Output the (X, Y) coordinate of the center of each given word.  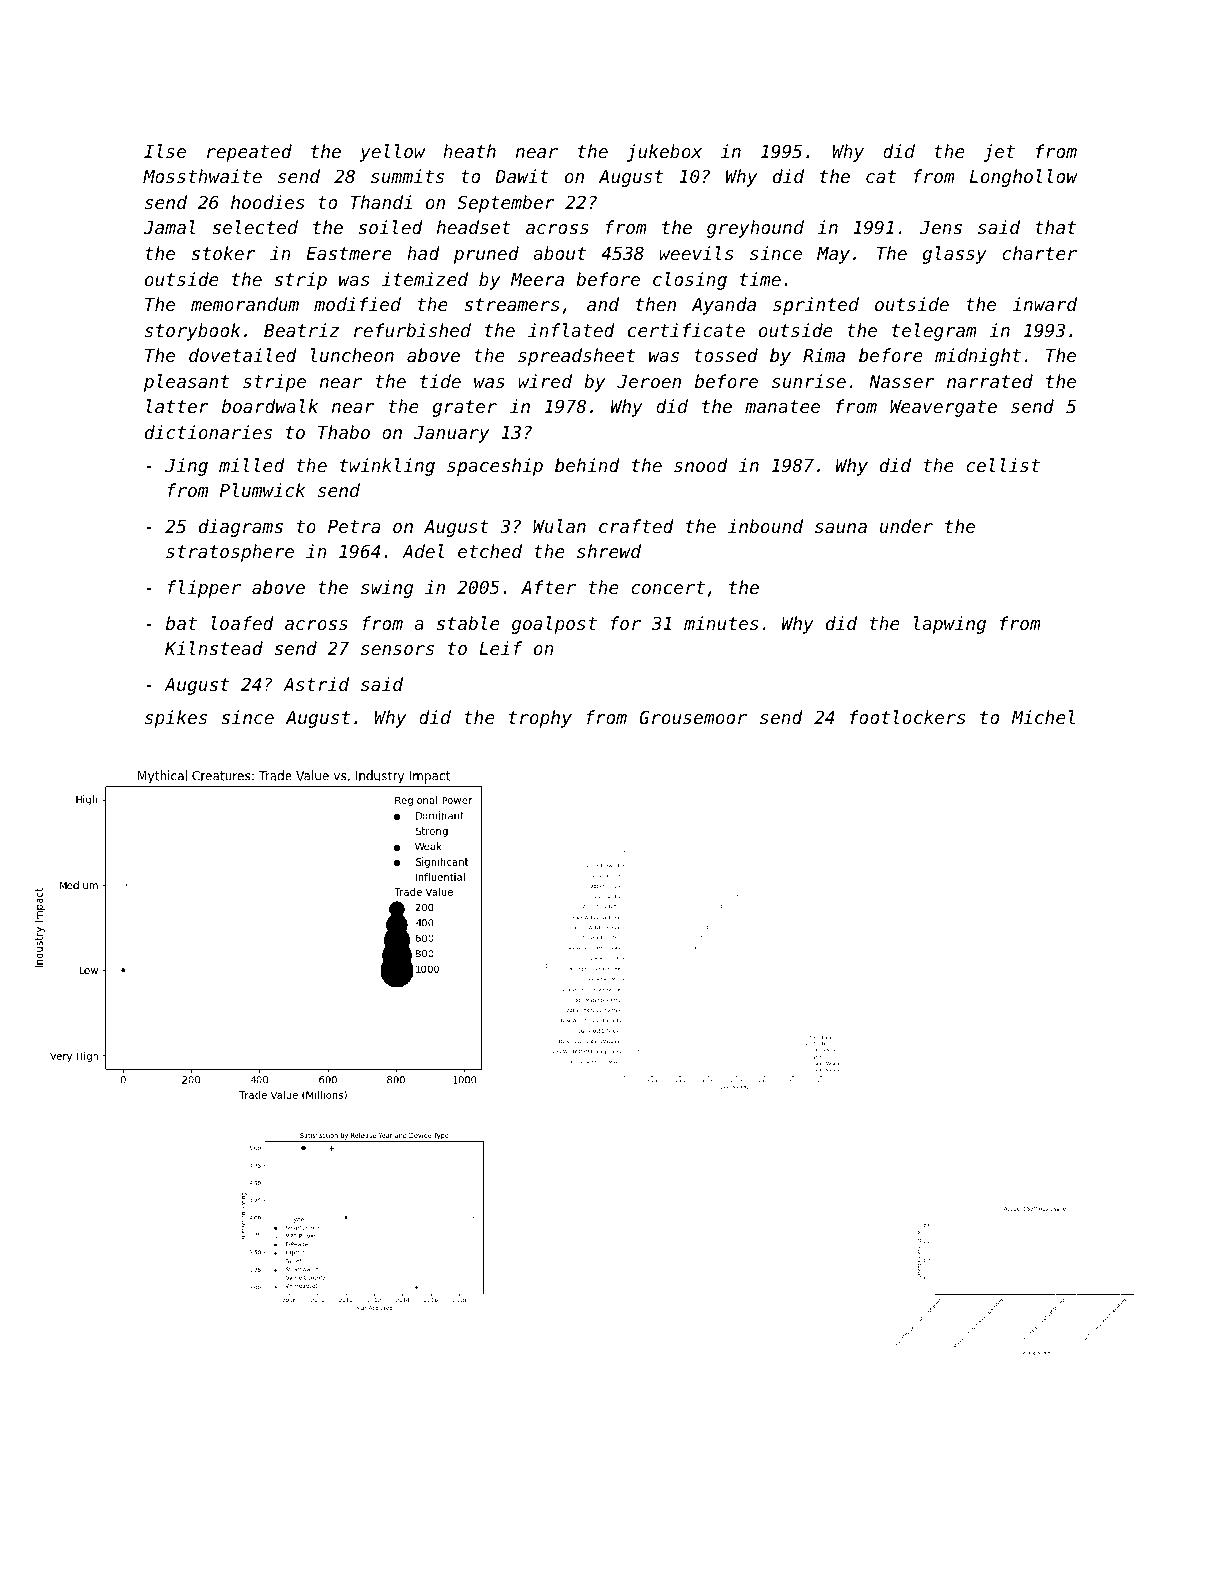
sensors (397, 650)
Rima (824, 355)
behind (587, 465)
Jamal (169, 227)
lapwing (950, 625)
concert (668, 587)
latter (178, 406)
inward (1045, 304)
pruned (486, 255)
